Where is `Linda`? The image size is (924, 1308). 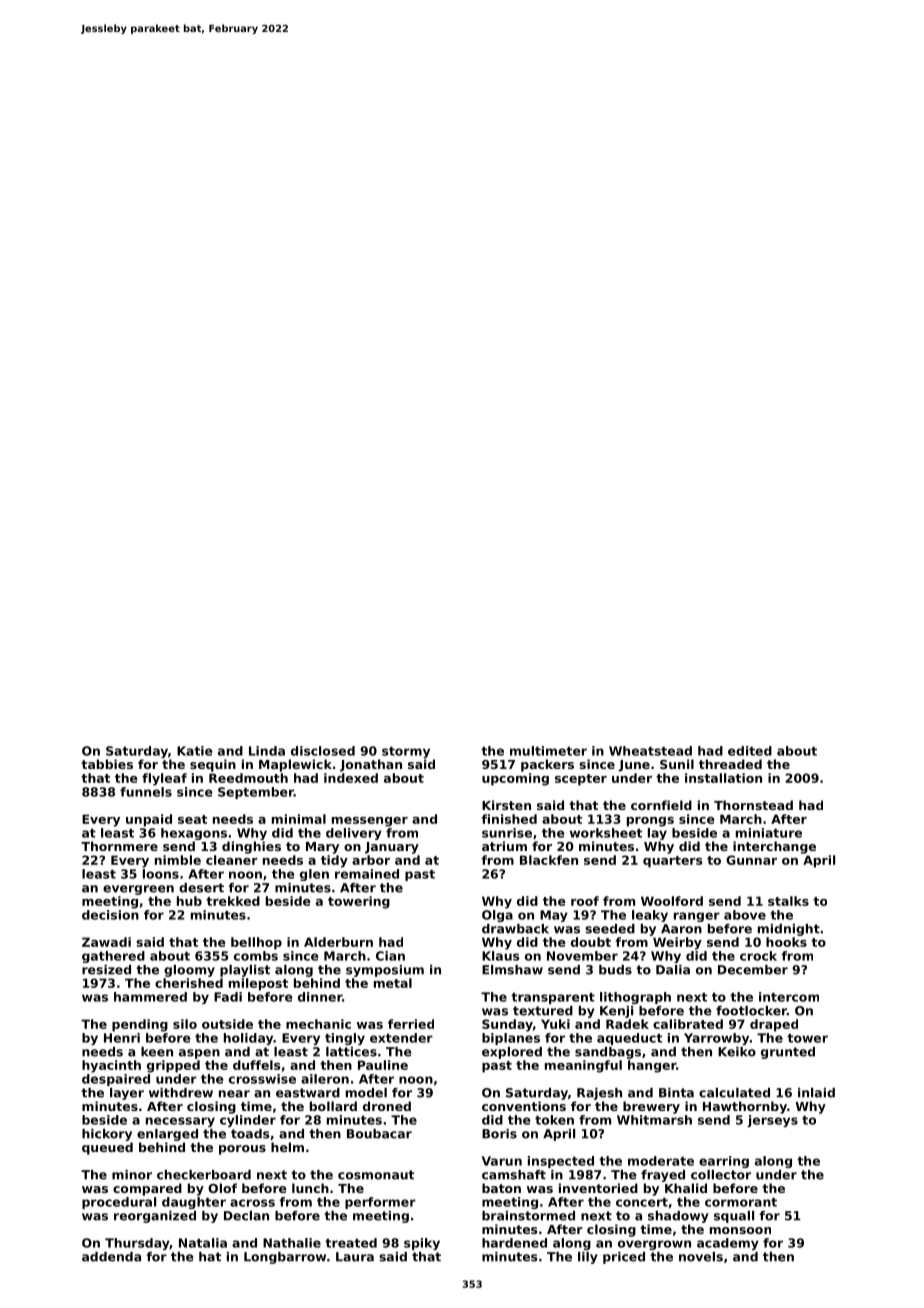 Linda is located at coordinates (267, 751).
